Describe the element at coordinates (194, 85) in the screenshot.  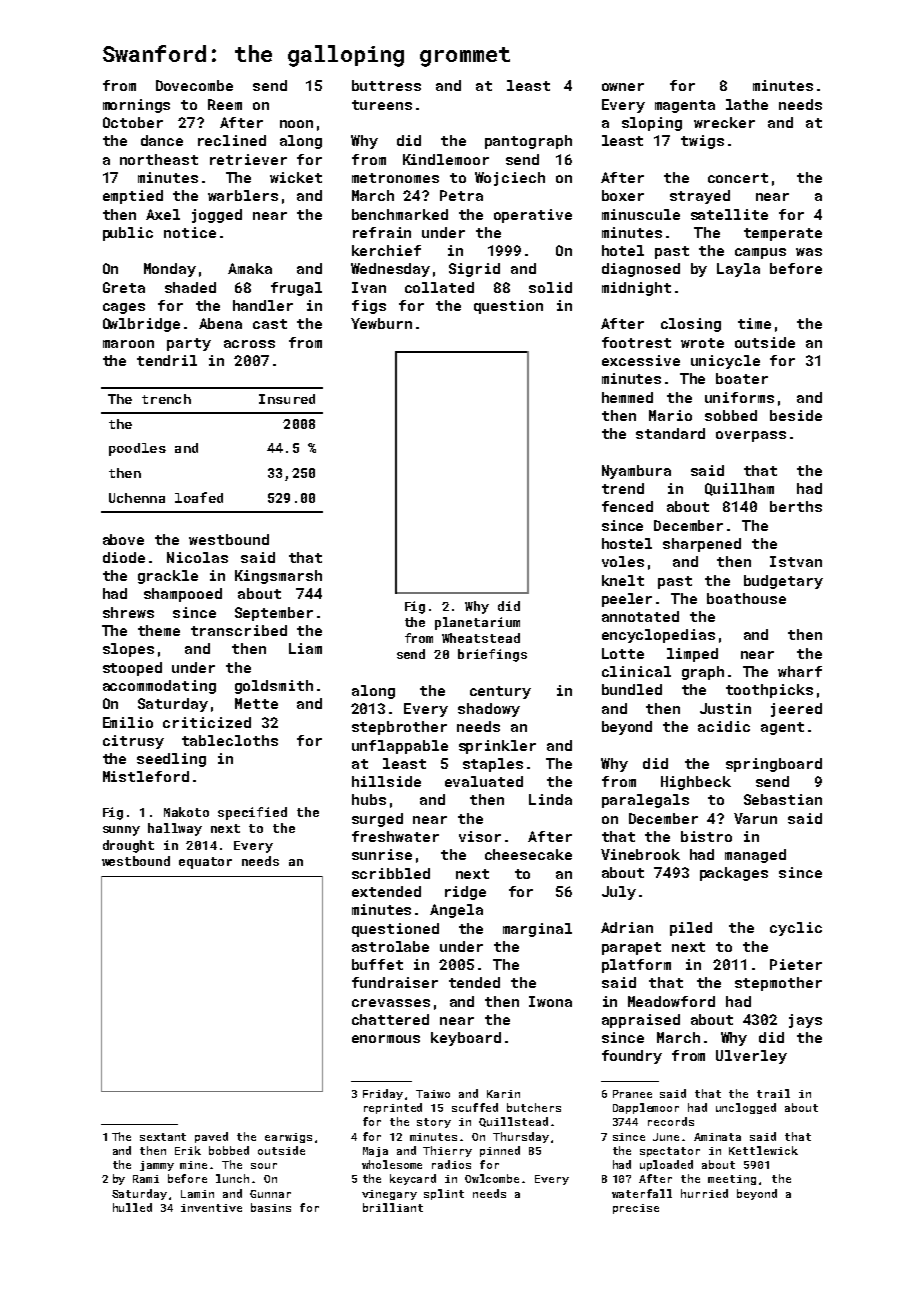
I see `Dovecombe` at that location.
